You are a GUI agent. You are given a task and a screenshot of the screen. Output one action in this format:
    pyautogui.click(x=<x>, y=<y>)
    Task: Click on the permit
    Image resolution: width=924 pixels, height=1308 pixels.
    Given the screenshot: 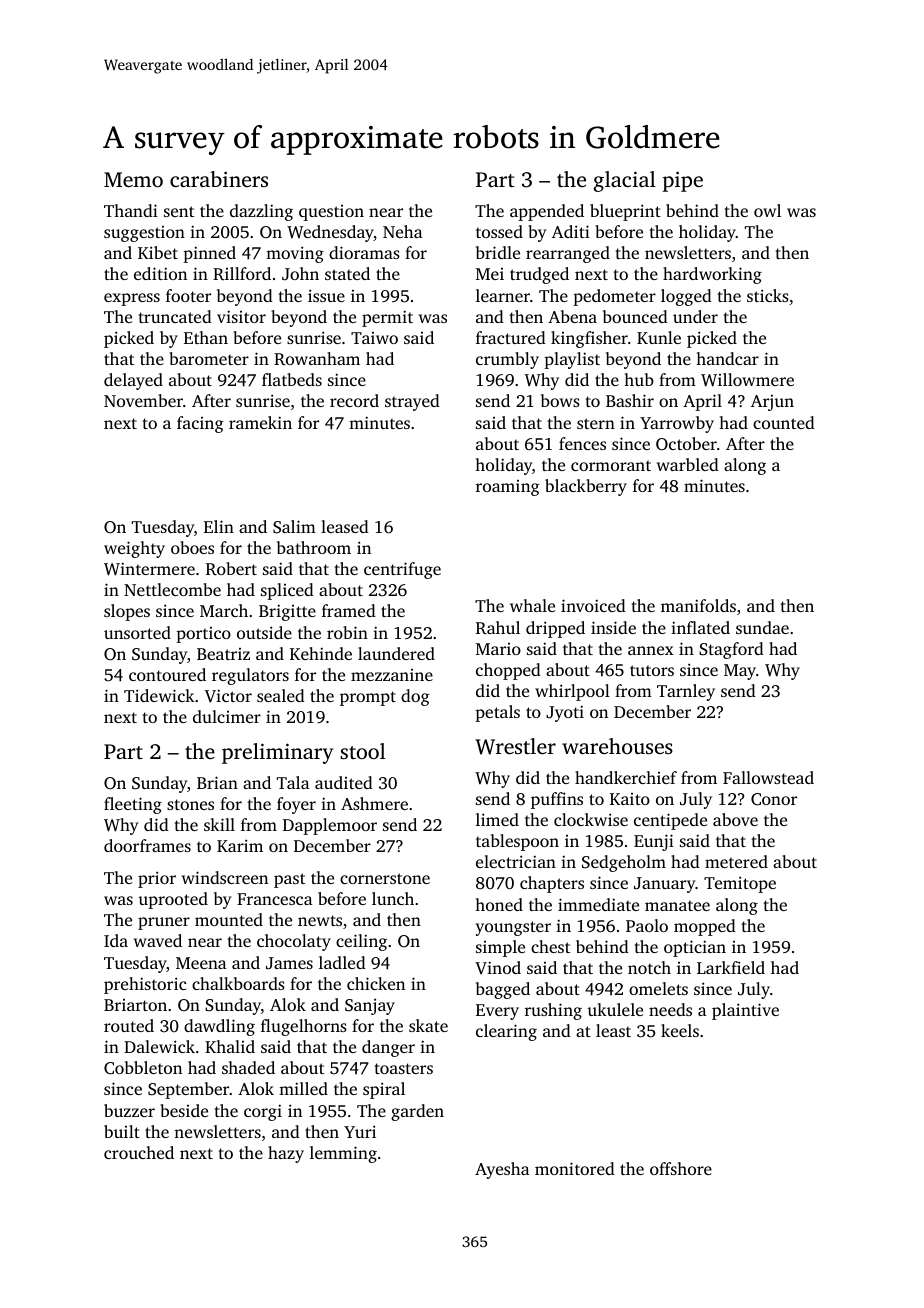 What is the action you would take?
    pyautogui.click(x=387, y=318)
